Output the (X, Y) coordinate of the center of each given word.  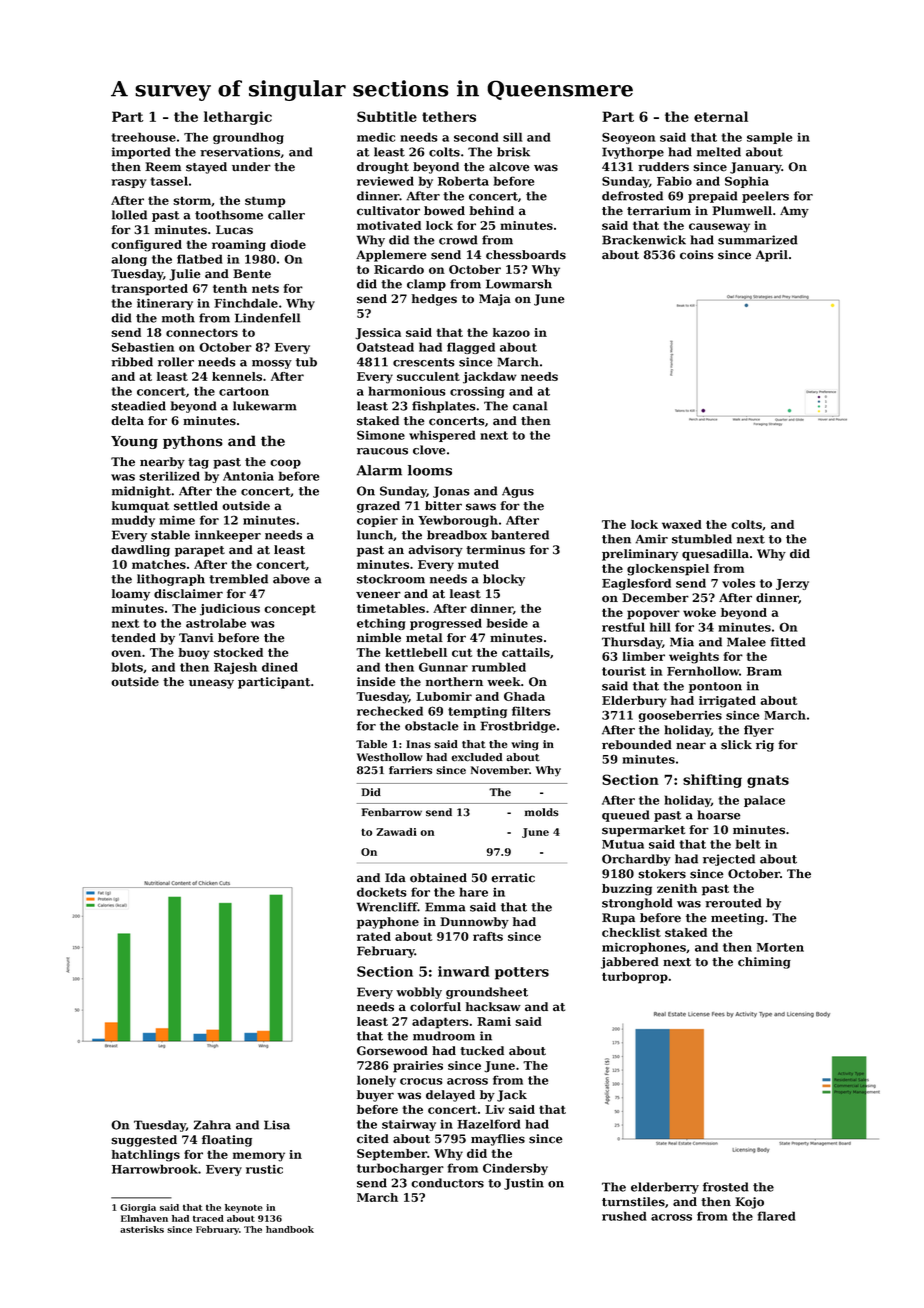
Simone (381, 435)
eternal (721, 116)
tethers (449, 116)
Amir (651, 539)
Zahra (212, 1125)
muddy (133, 521)
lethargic (238, 118)
